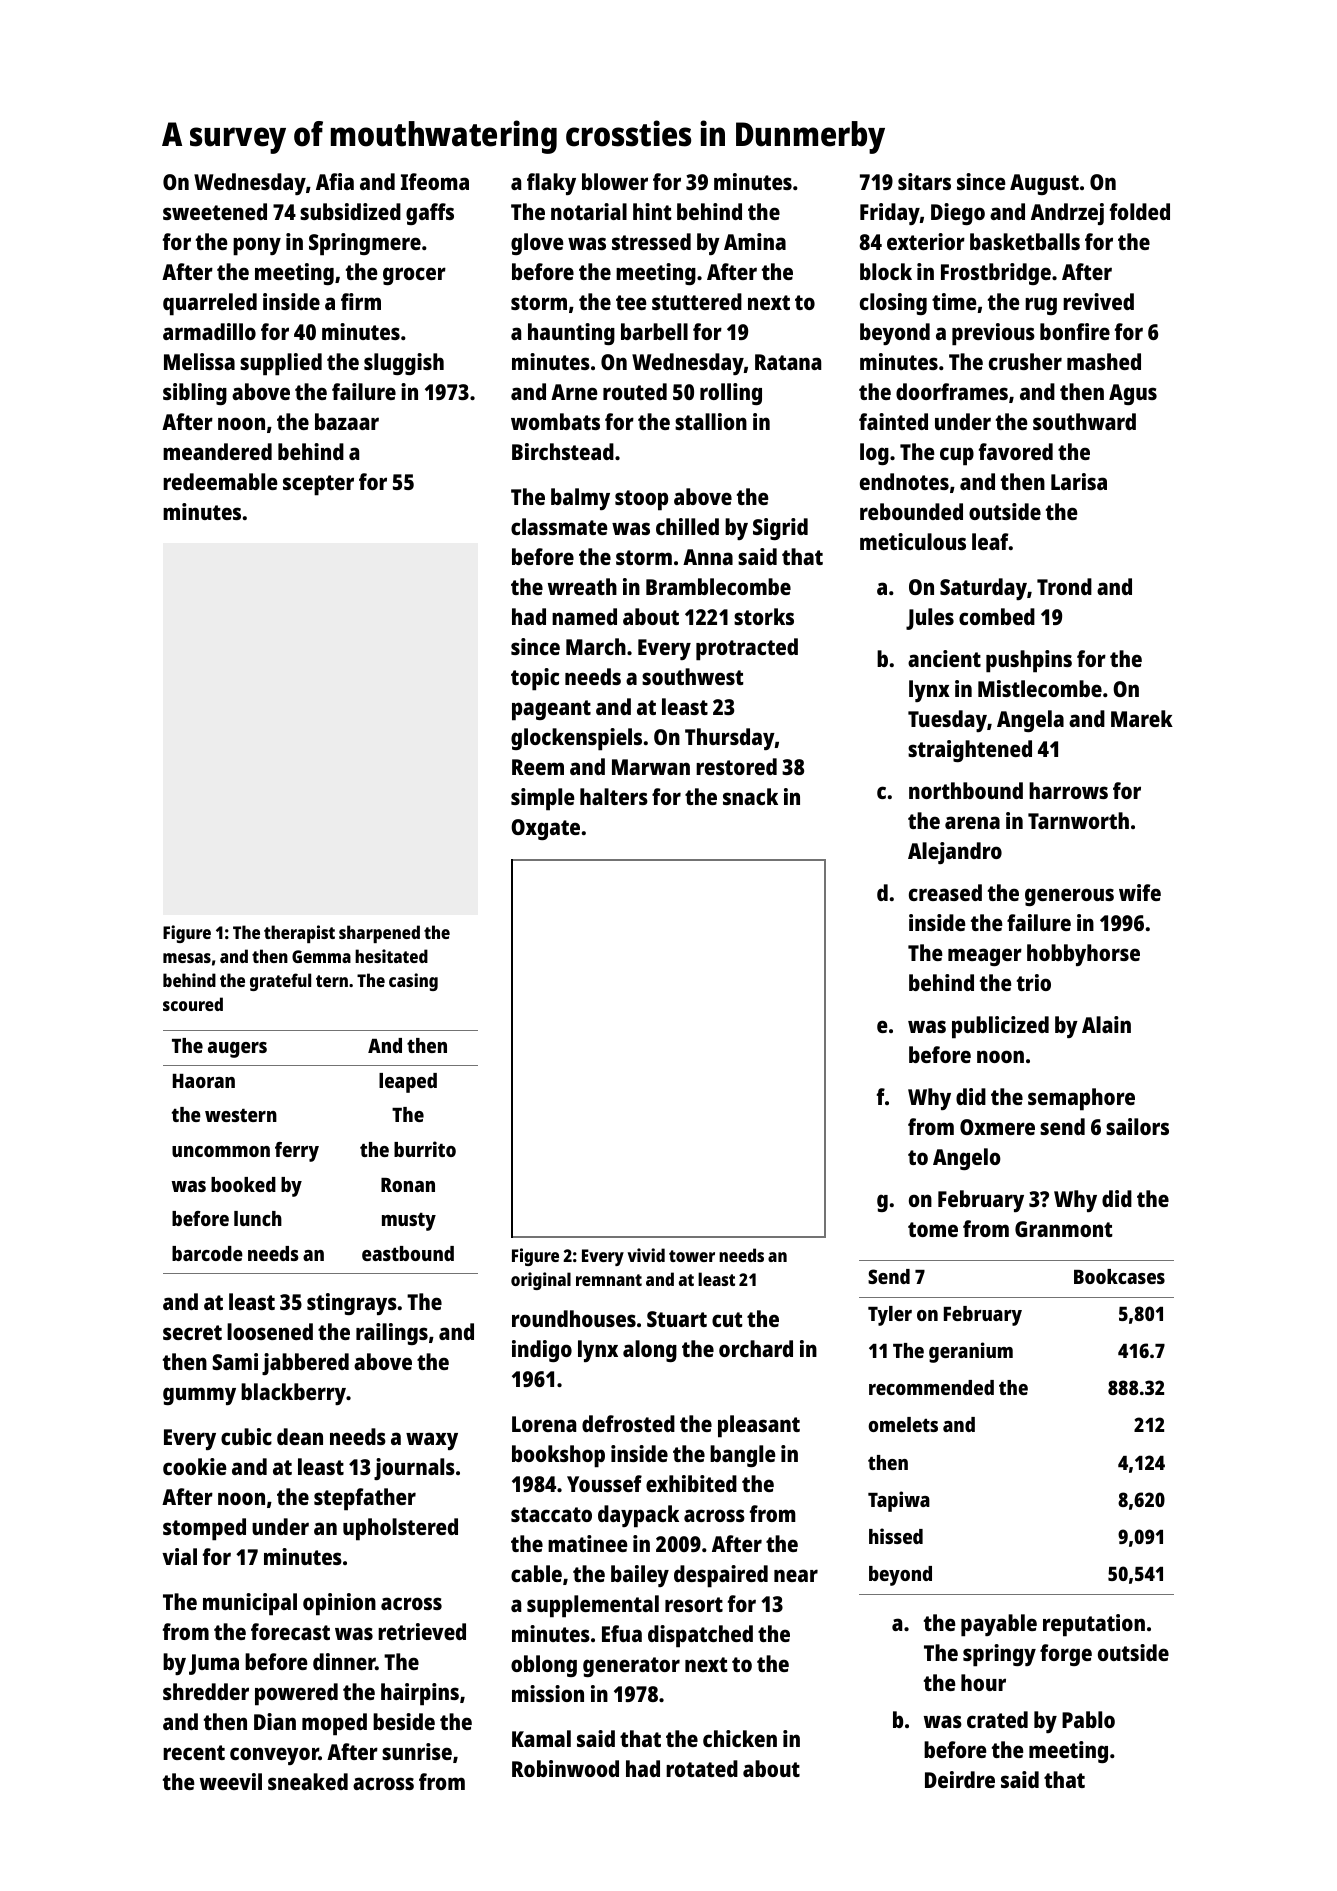 The image size is (1337, 1891). Describe the element at coordinates (702, 1768) in the screenshot. I see `rotated` at that location.
